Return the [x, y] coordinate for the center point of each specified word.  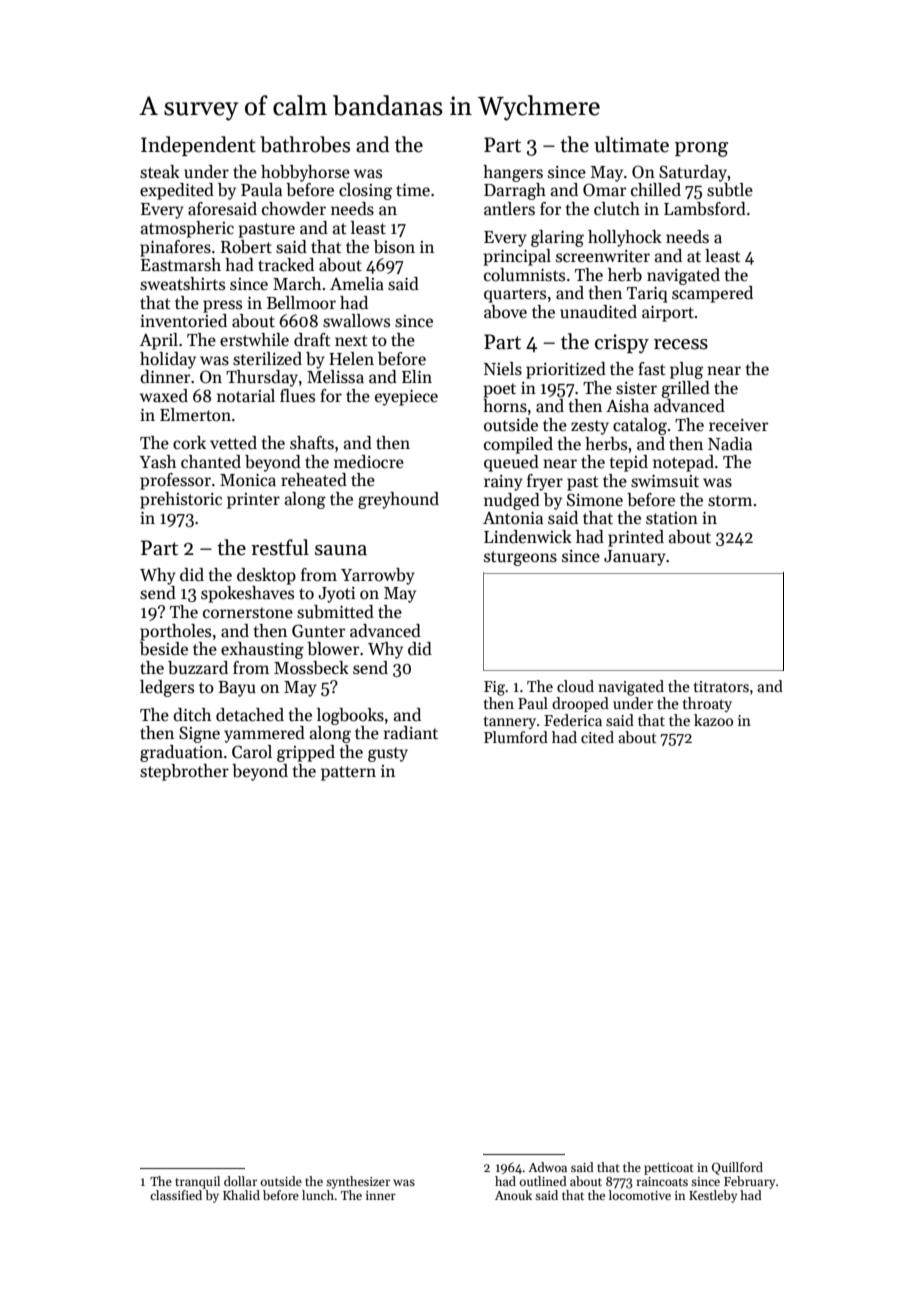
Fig [494, 688]
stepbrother [184, 772]
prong [701, 149]
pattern [348, 773]
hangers [513, 173]
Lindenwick [528, 537]
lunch [318, 1195]
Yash [157, 461]
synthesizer [358, 1182]
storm [730, 501]
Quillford [737, 1168]
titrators [721, 686]
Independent [198, 146]
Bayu [237, 689]
